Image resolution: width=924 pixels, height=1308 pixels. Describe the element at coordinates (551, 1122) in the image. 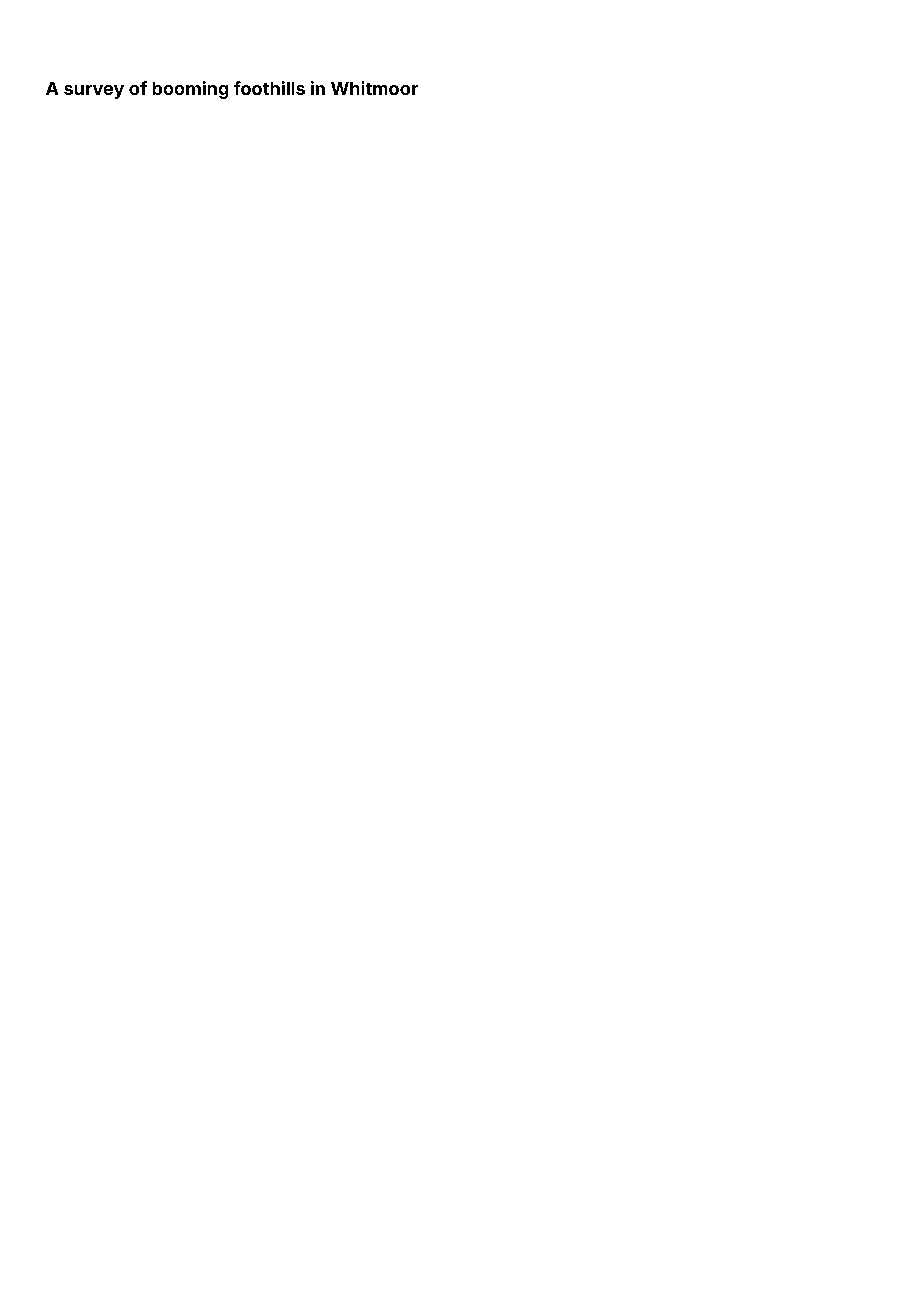

I see `mouse` at that location.
